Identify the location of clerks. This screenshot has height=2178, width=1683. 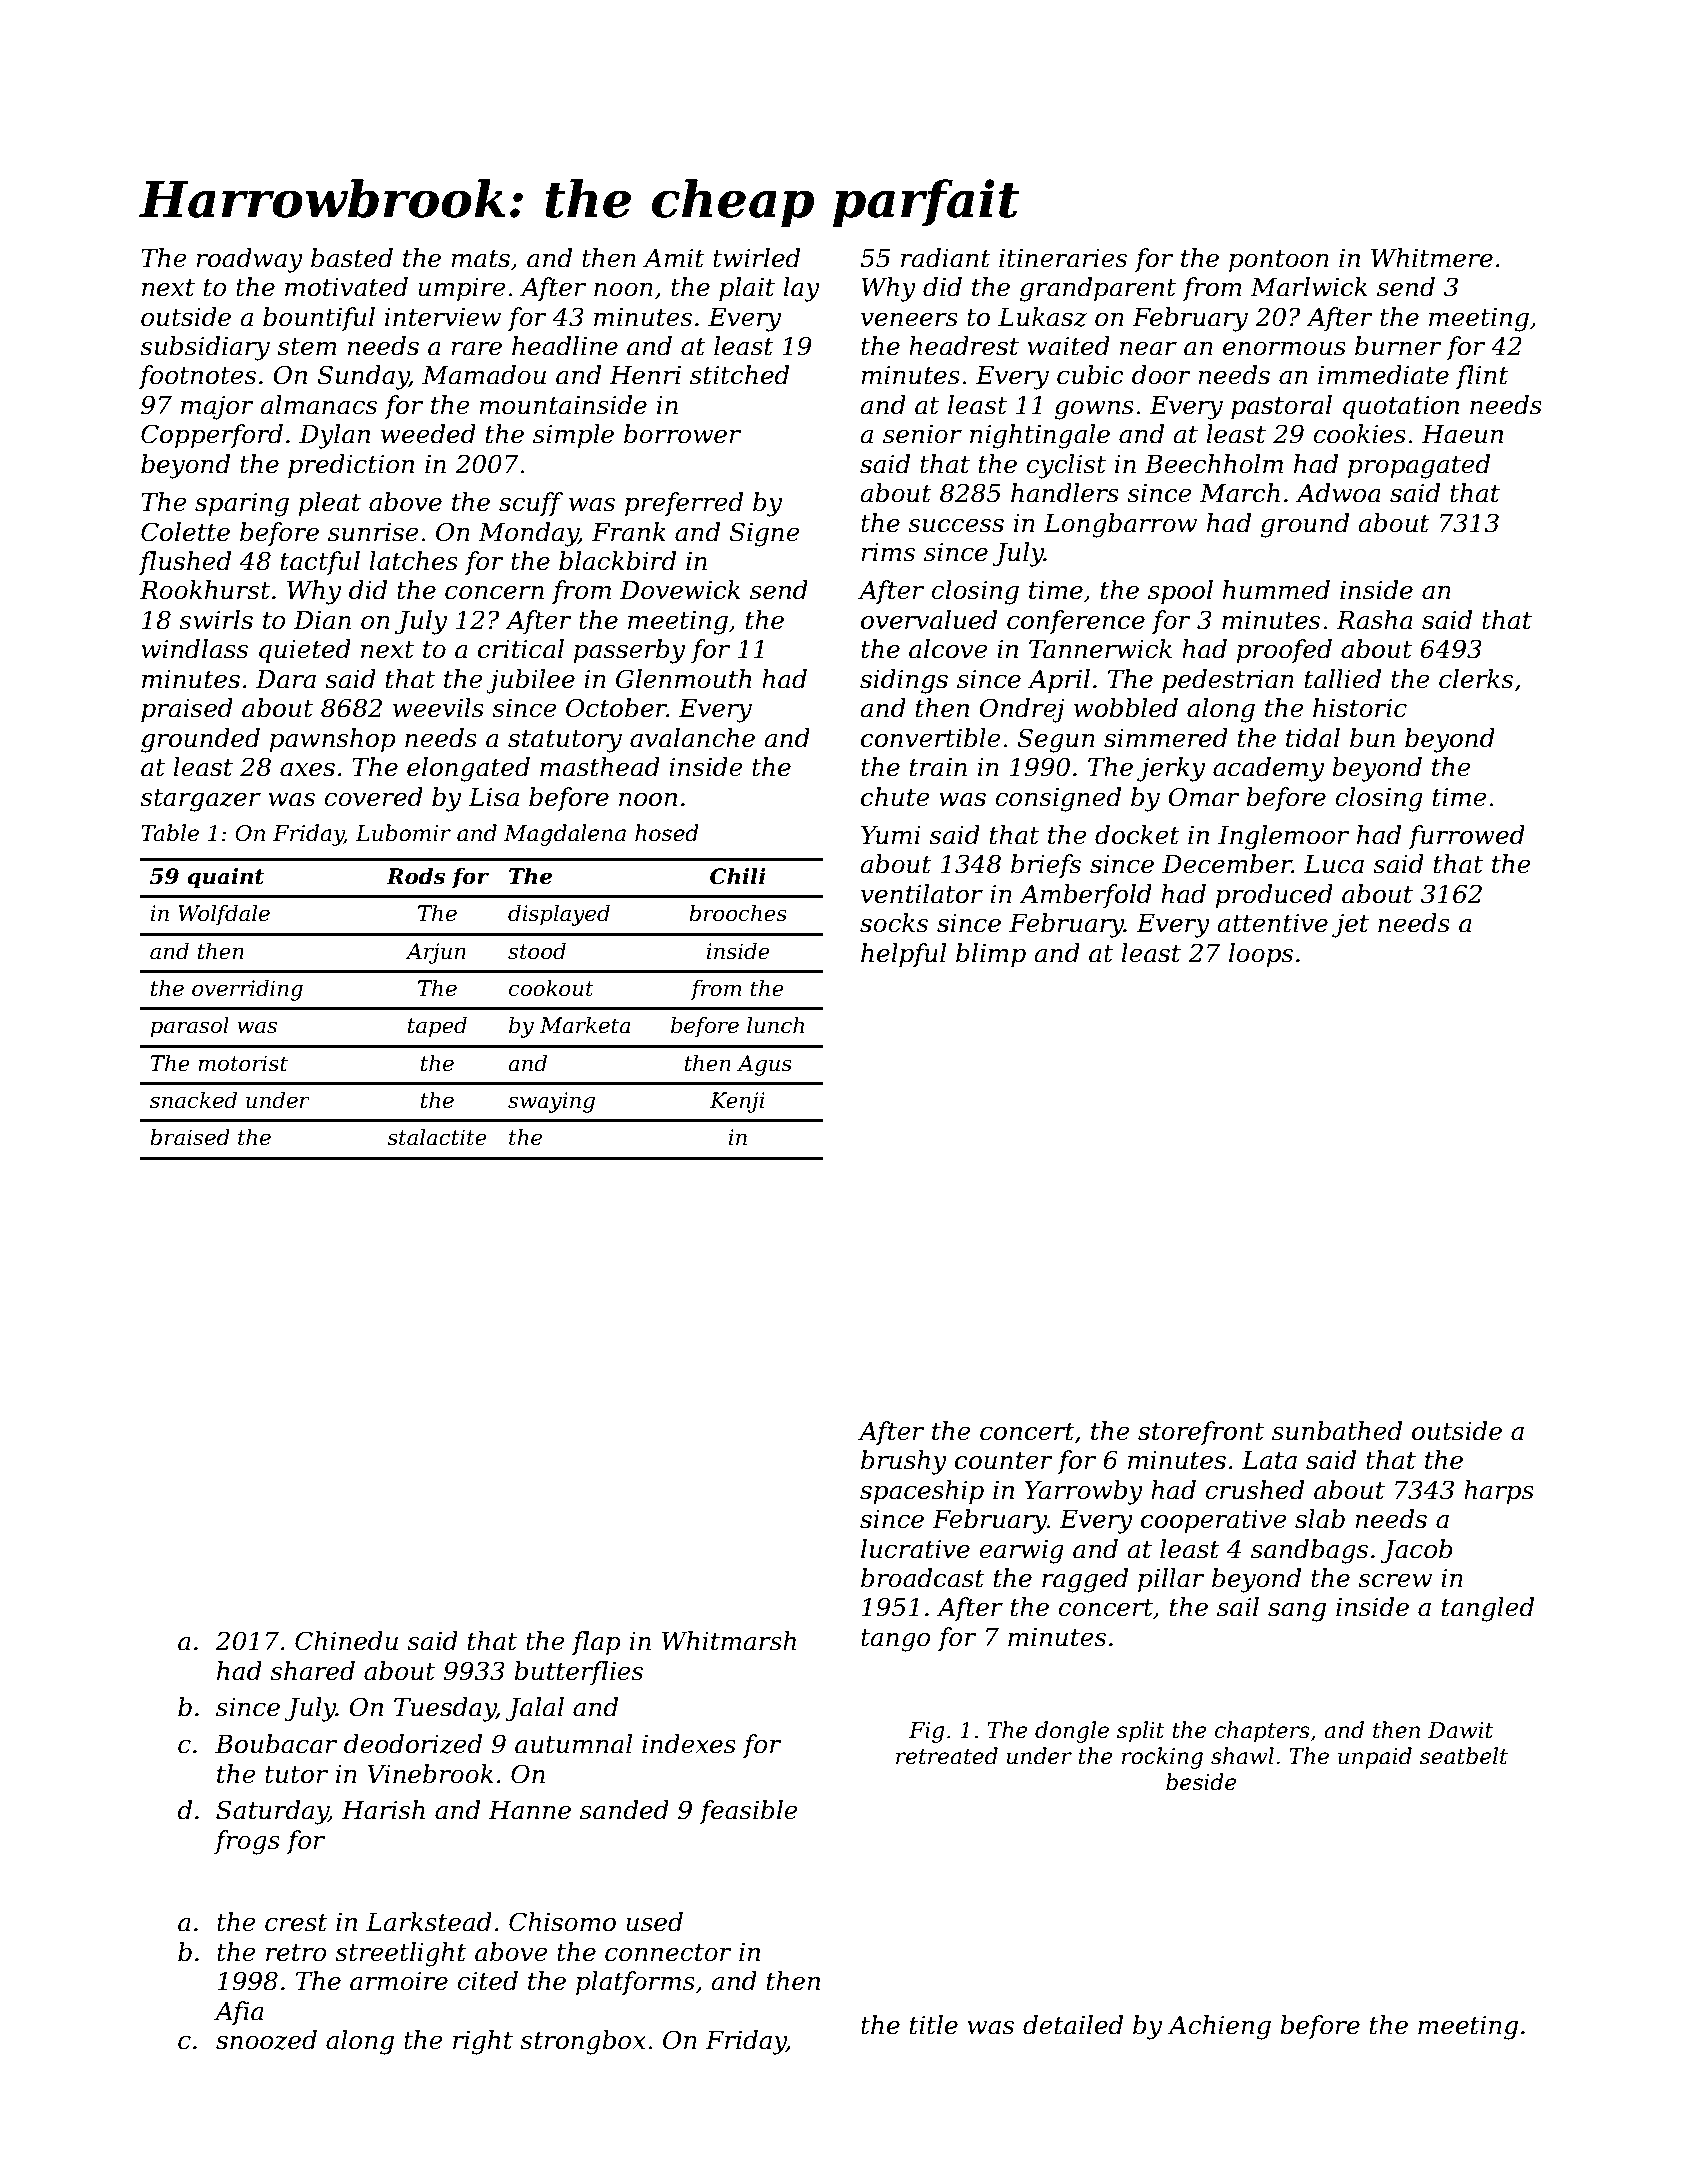
(1476, 679).
